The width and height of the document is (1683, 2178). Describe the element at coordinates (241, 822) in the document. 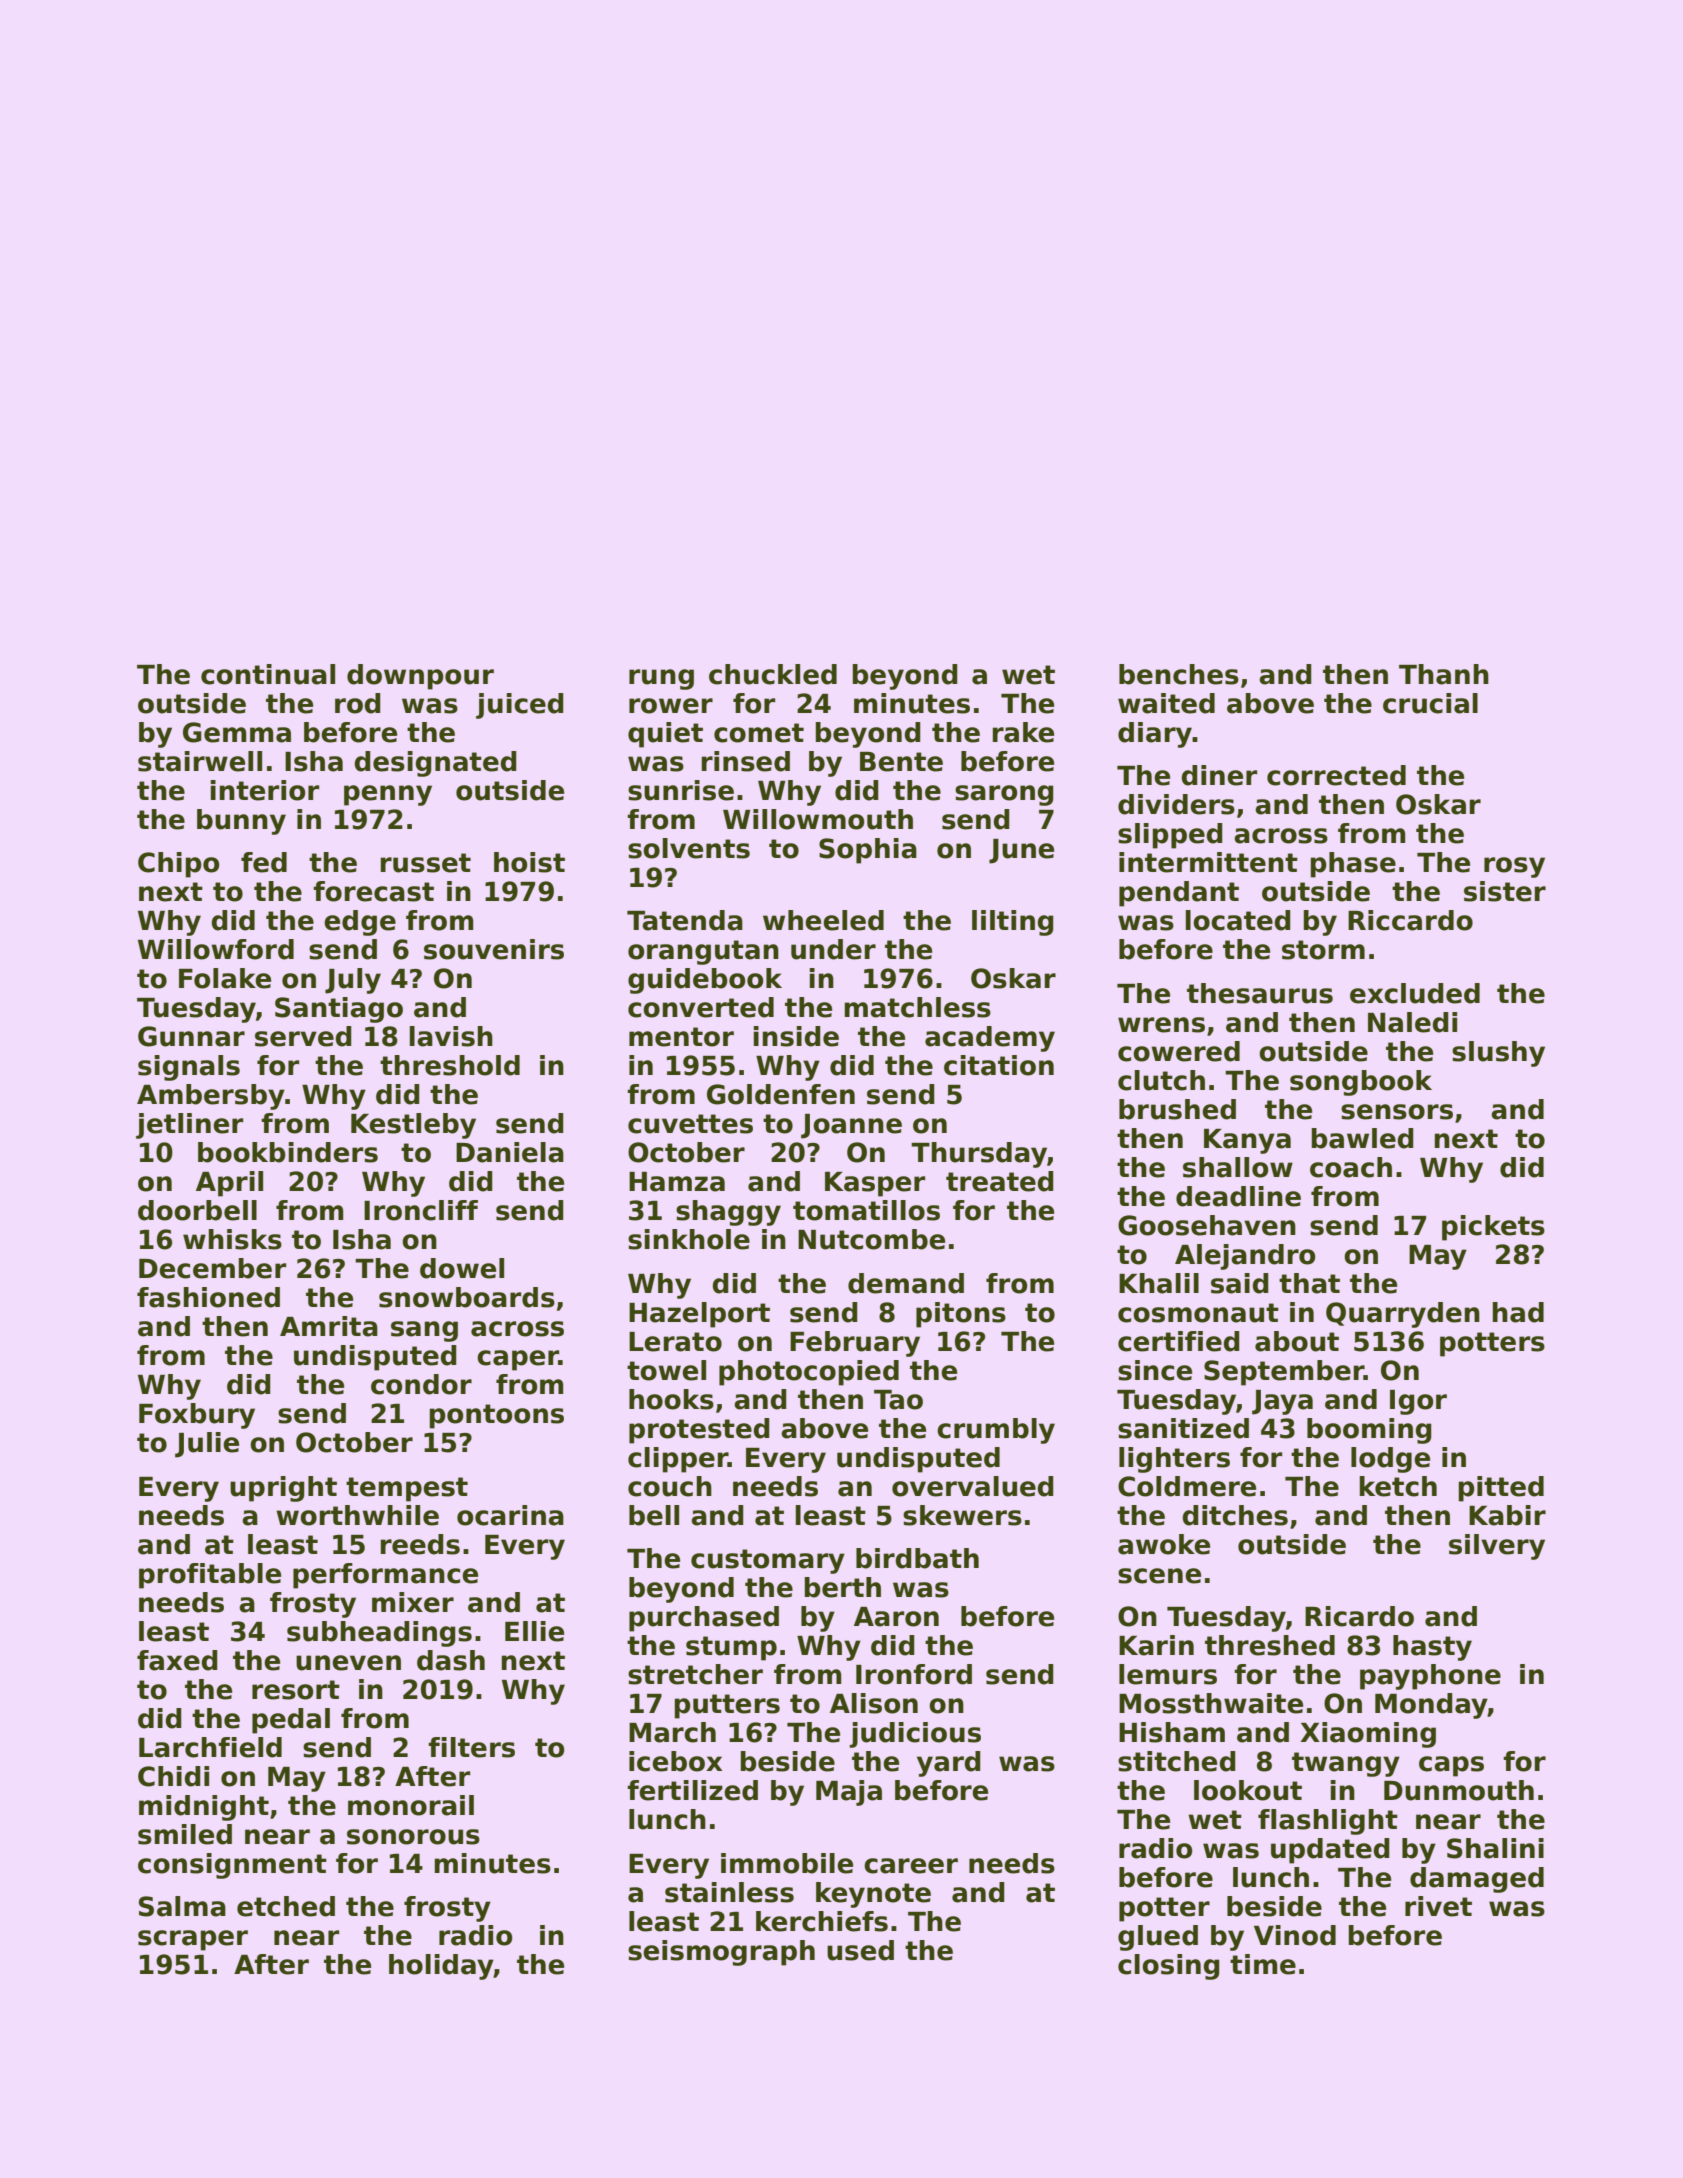

I see `bunny` at that location.
